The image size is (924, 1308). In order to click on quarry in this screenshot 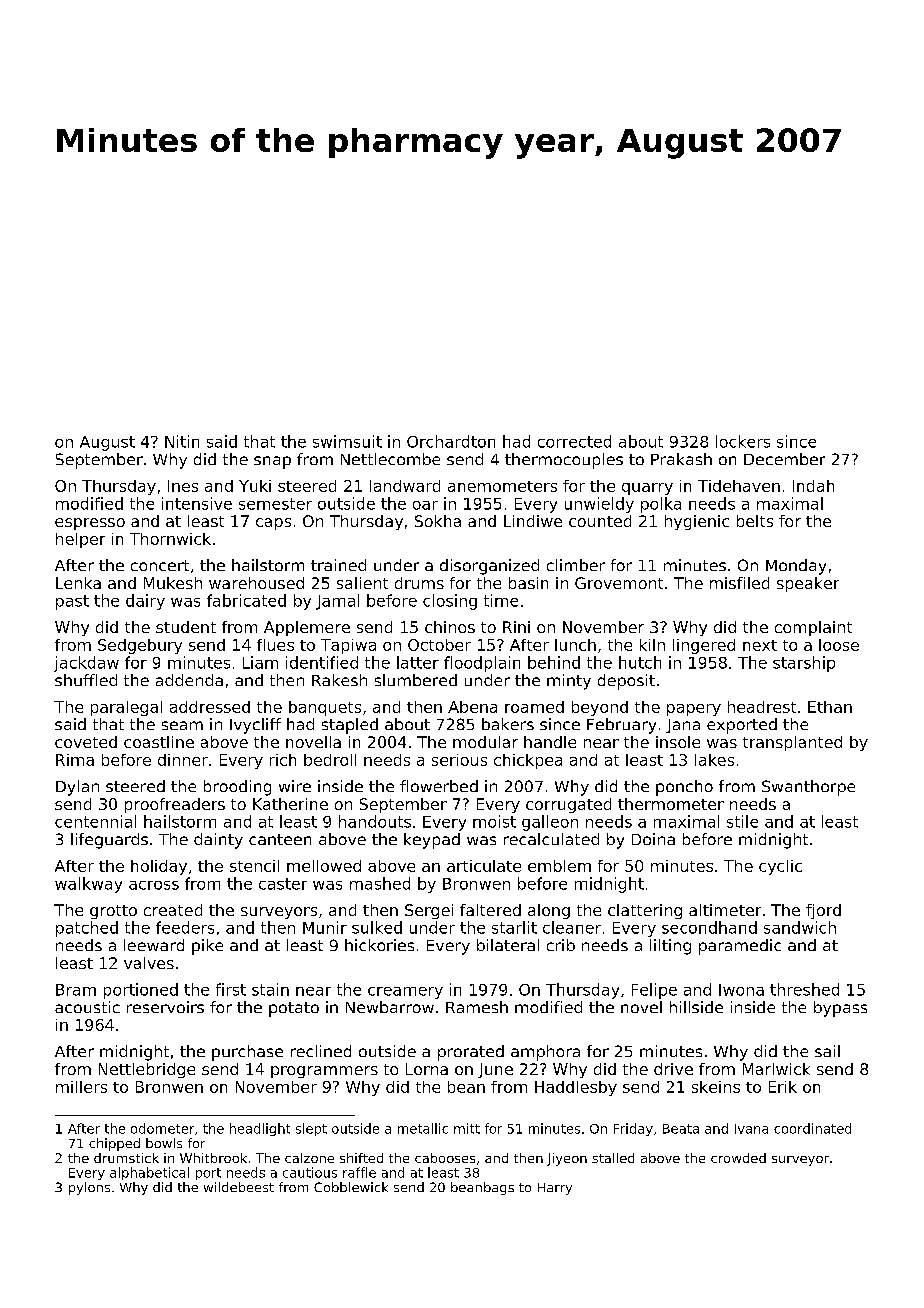, I will do `click(647, 489)`.
